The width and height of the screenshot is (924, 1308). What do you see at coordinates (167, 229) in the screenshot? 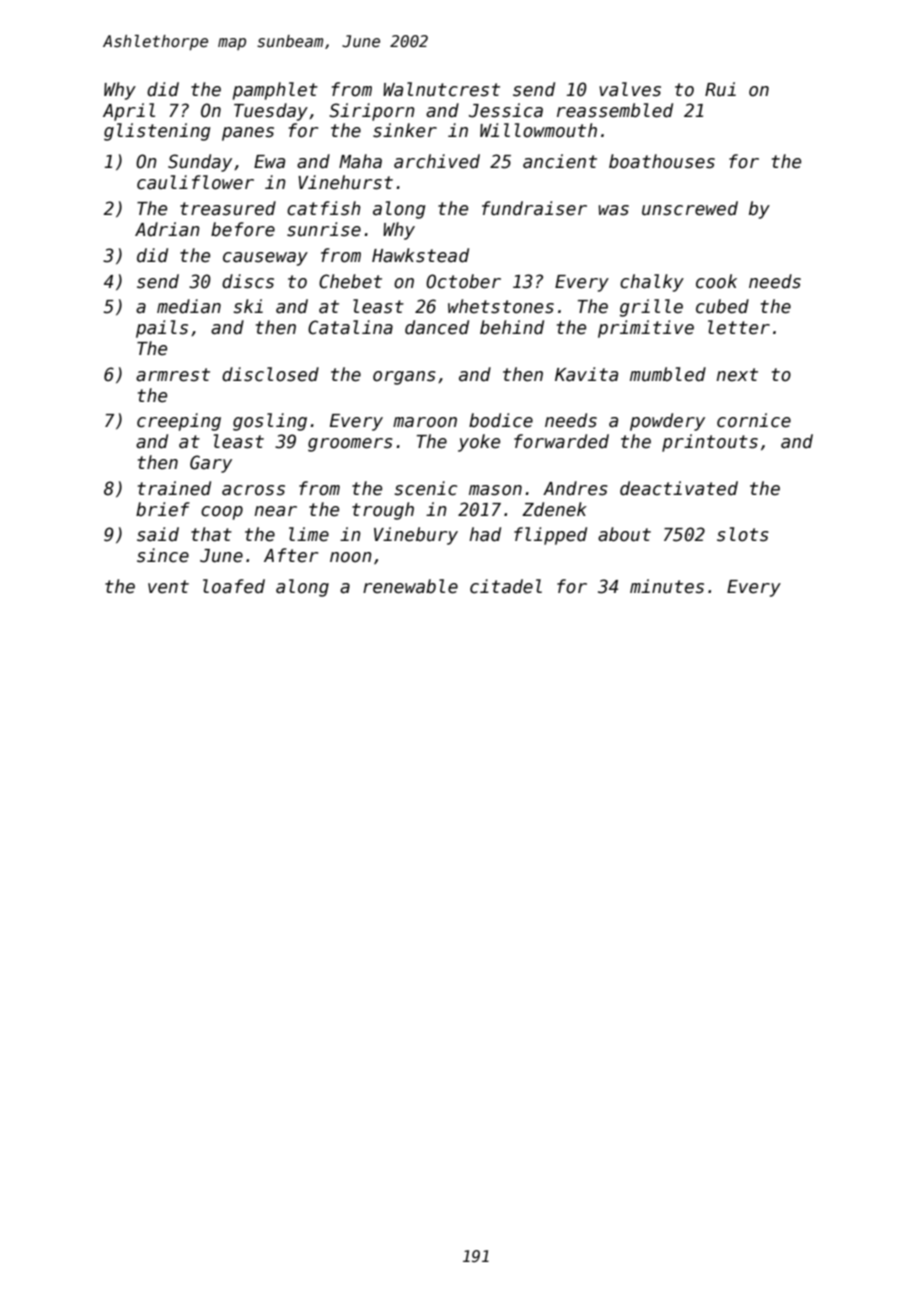
I see `Adrian` at bounding box center [167, 229].
